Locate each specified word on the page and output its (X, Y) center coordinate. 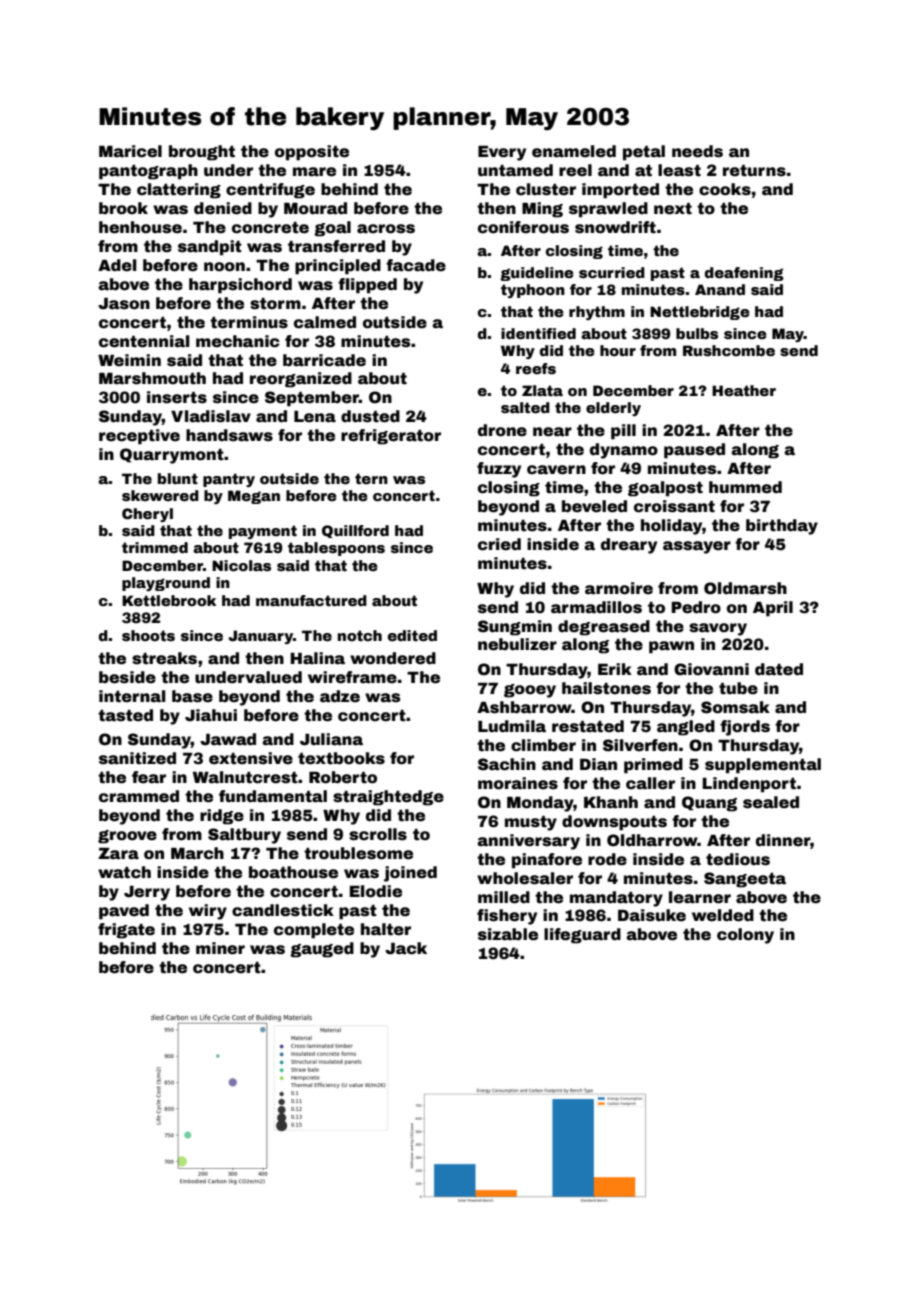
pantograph (148, 172)
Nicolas (241, 565)
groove (127, 837)
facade (416, 265)
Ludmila (512, 726)
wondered (393, 658)
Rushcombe (729, 350)
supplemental (763, 766)
